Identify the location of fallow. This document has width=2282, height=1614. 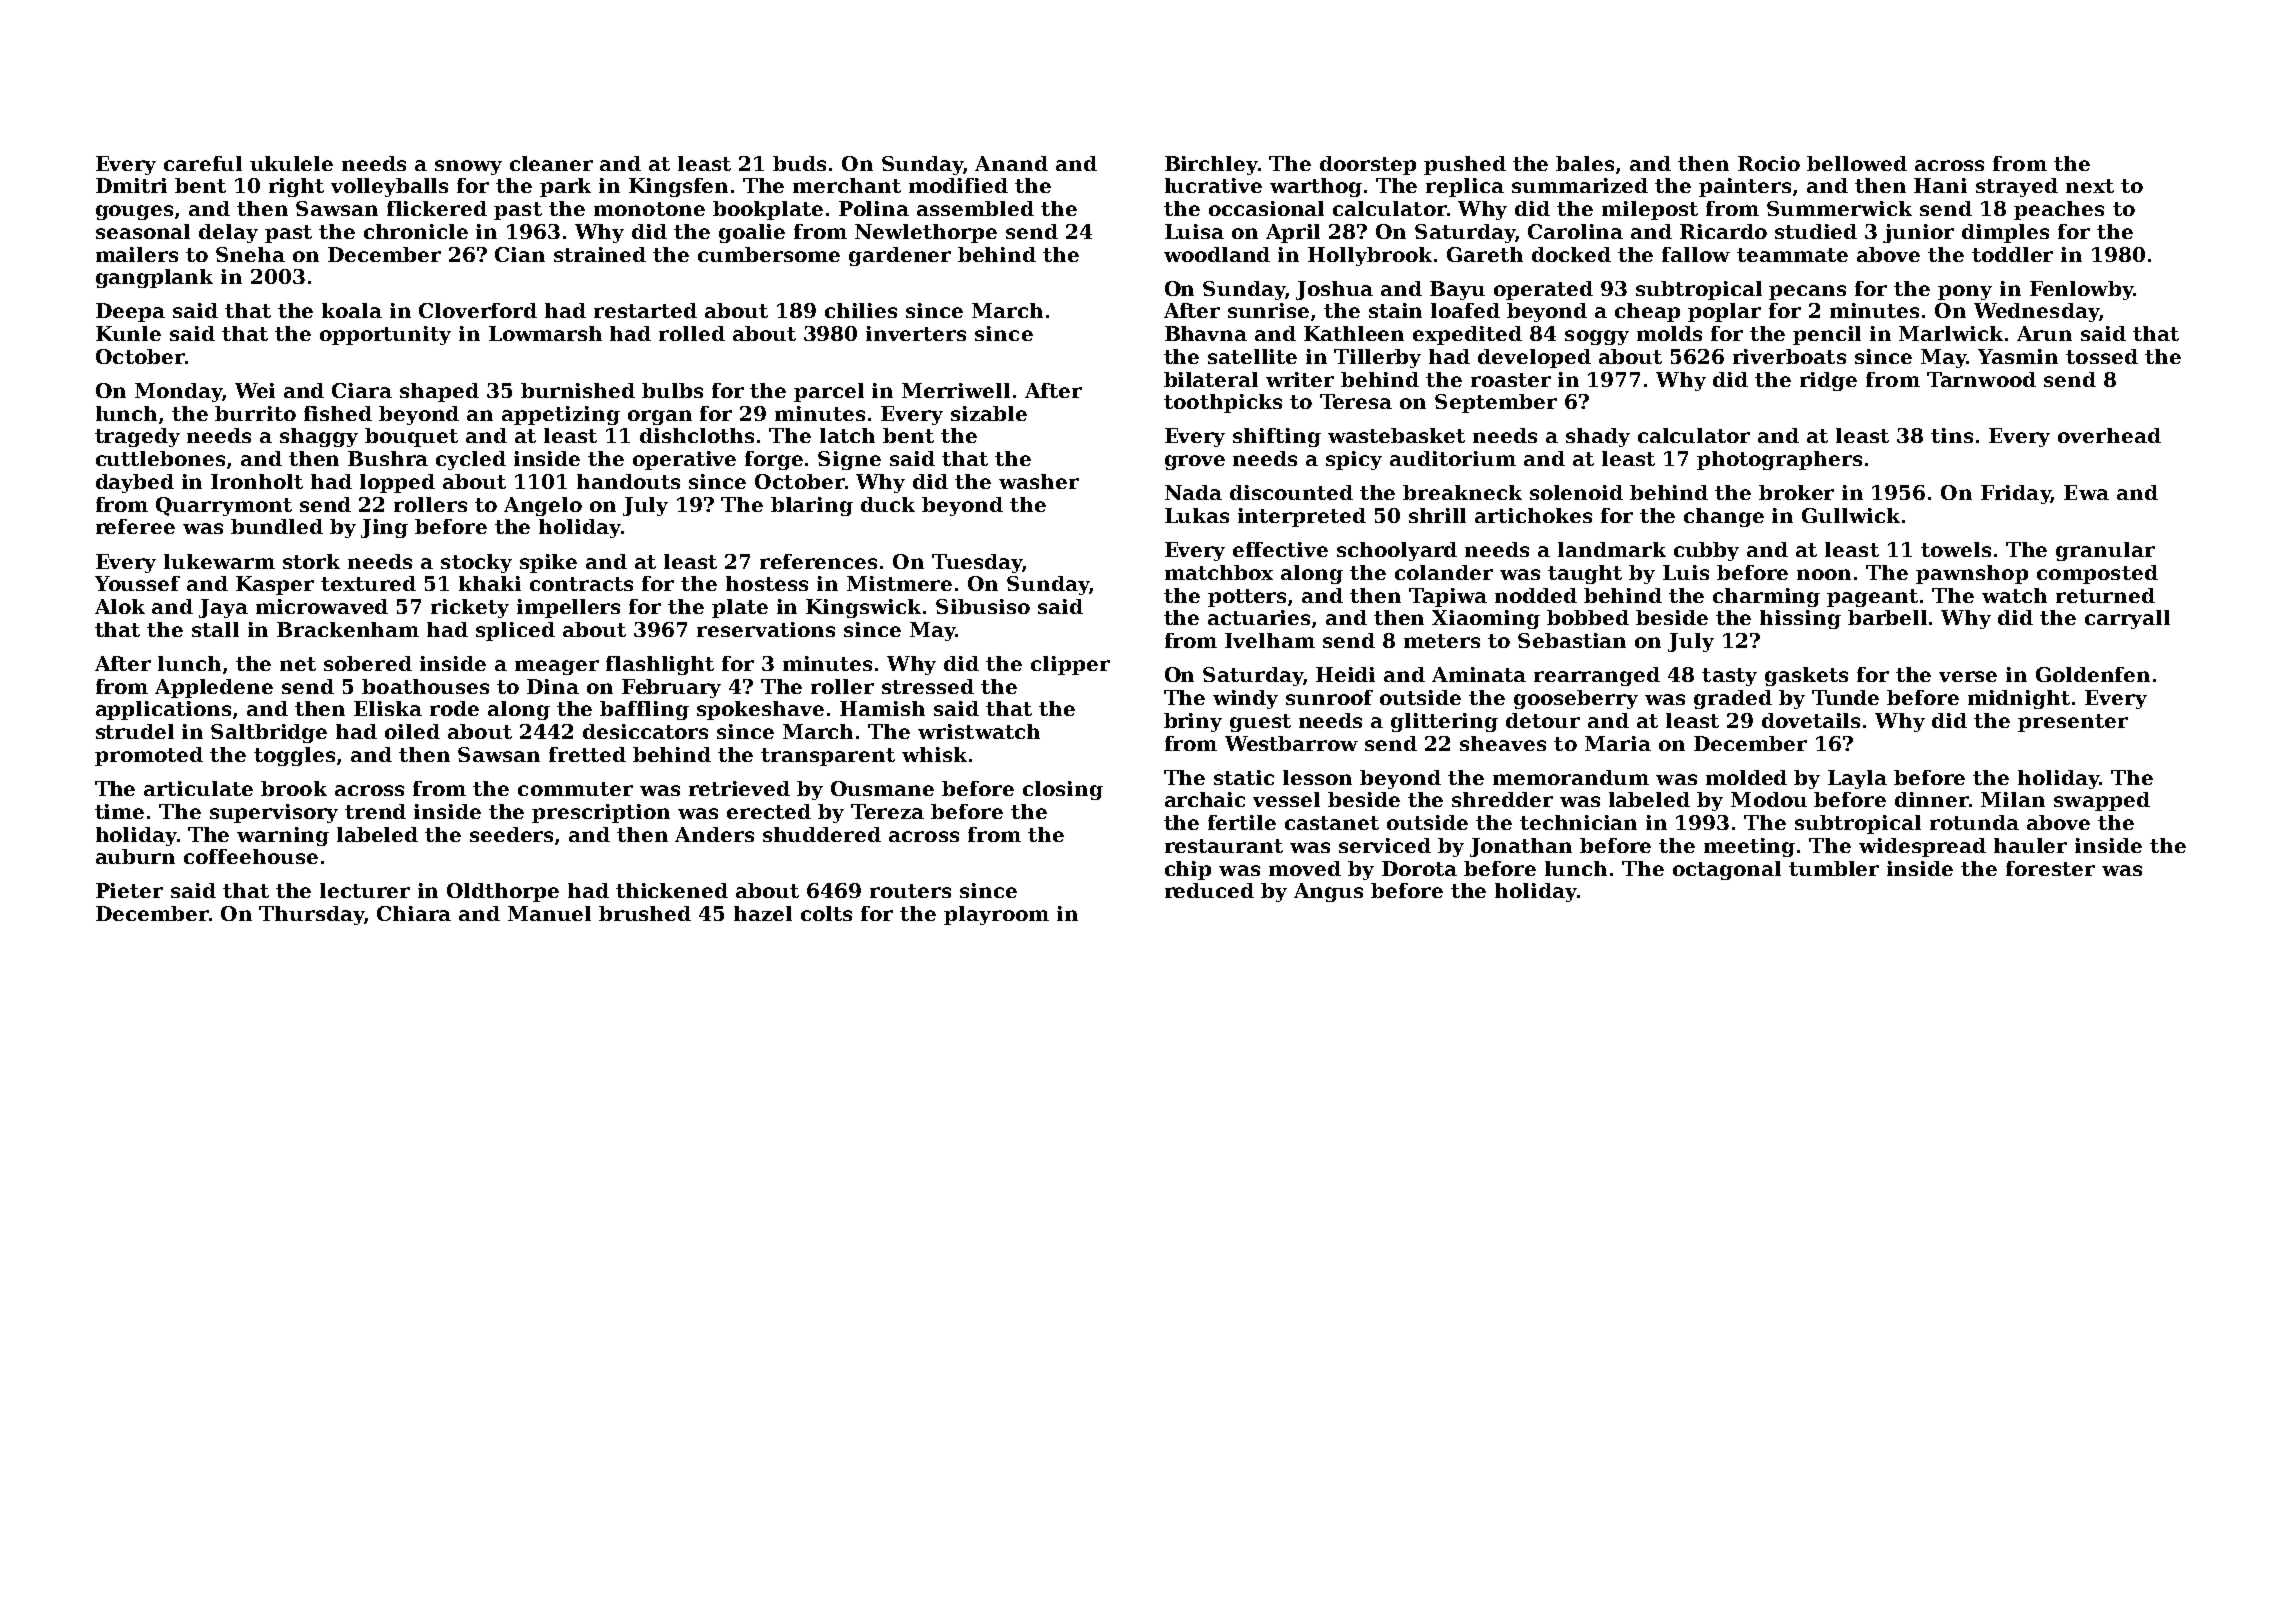
(1696, 254).
